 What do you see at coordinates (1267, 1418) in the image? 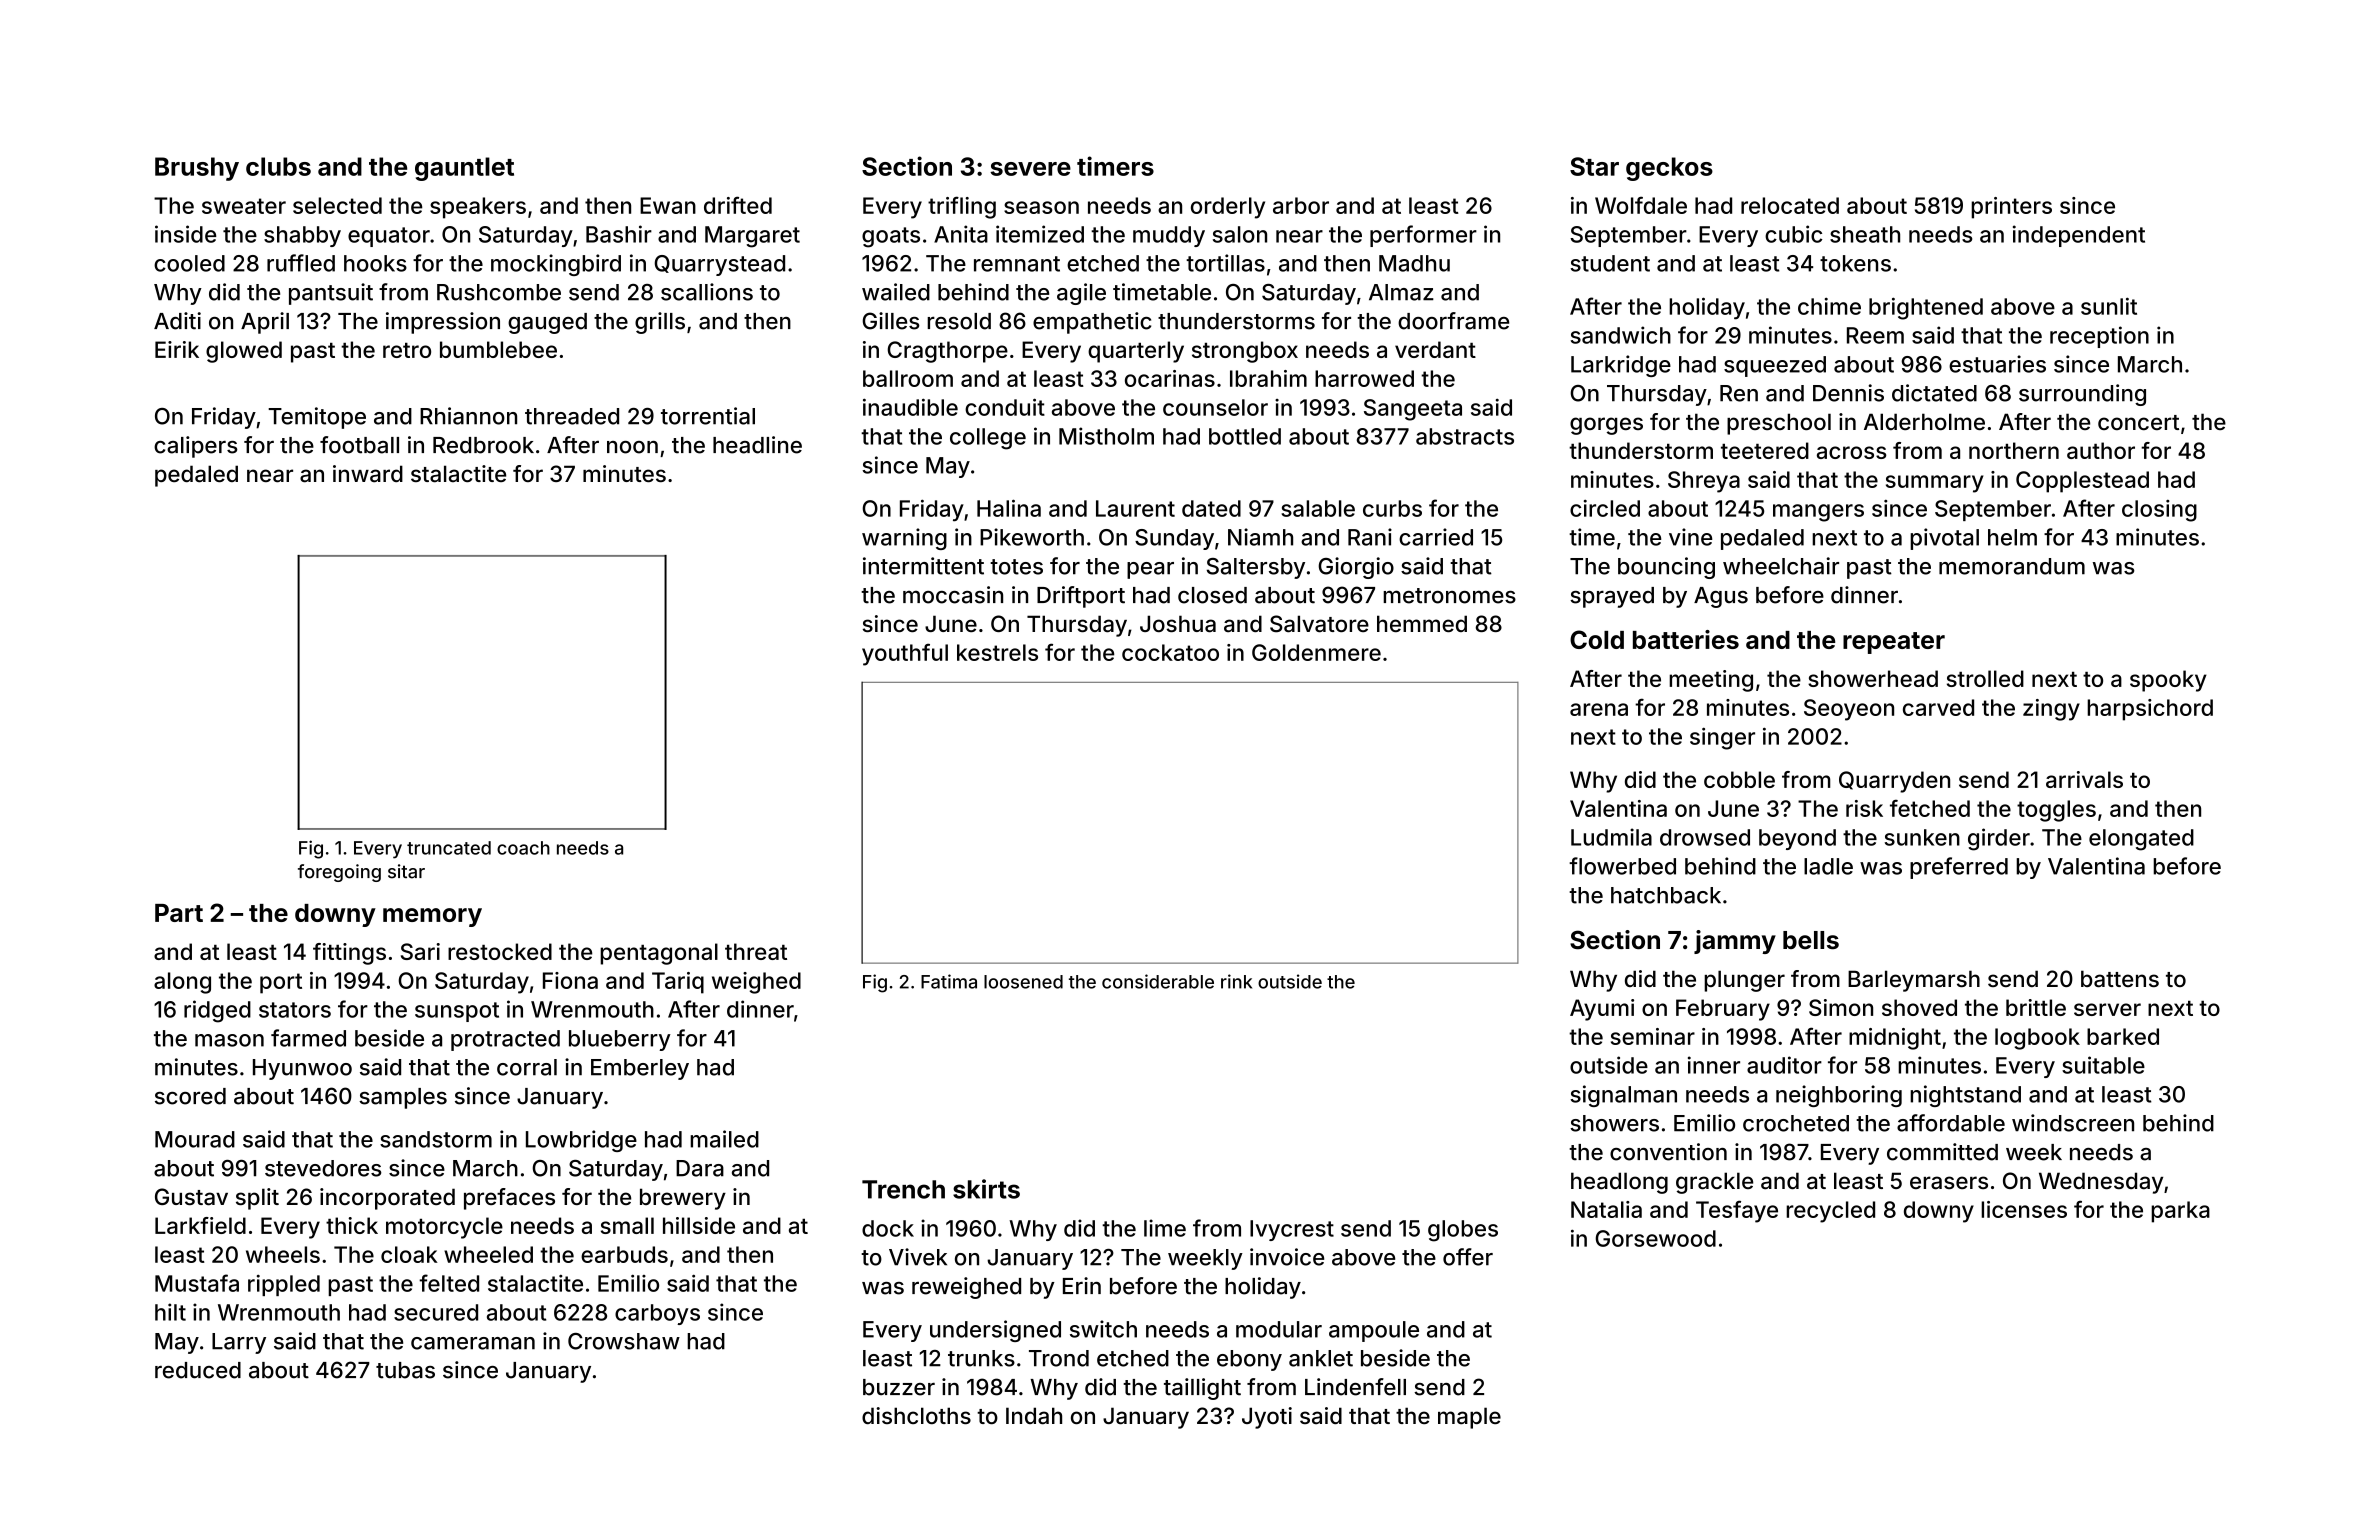
I see `Jyoti` at bounding box center [1267, 1418].
